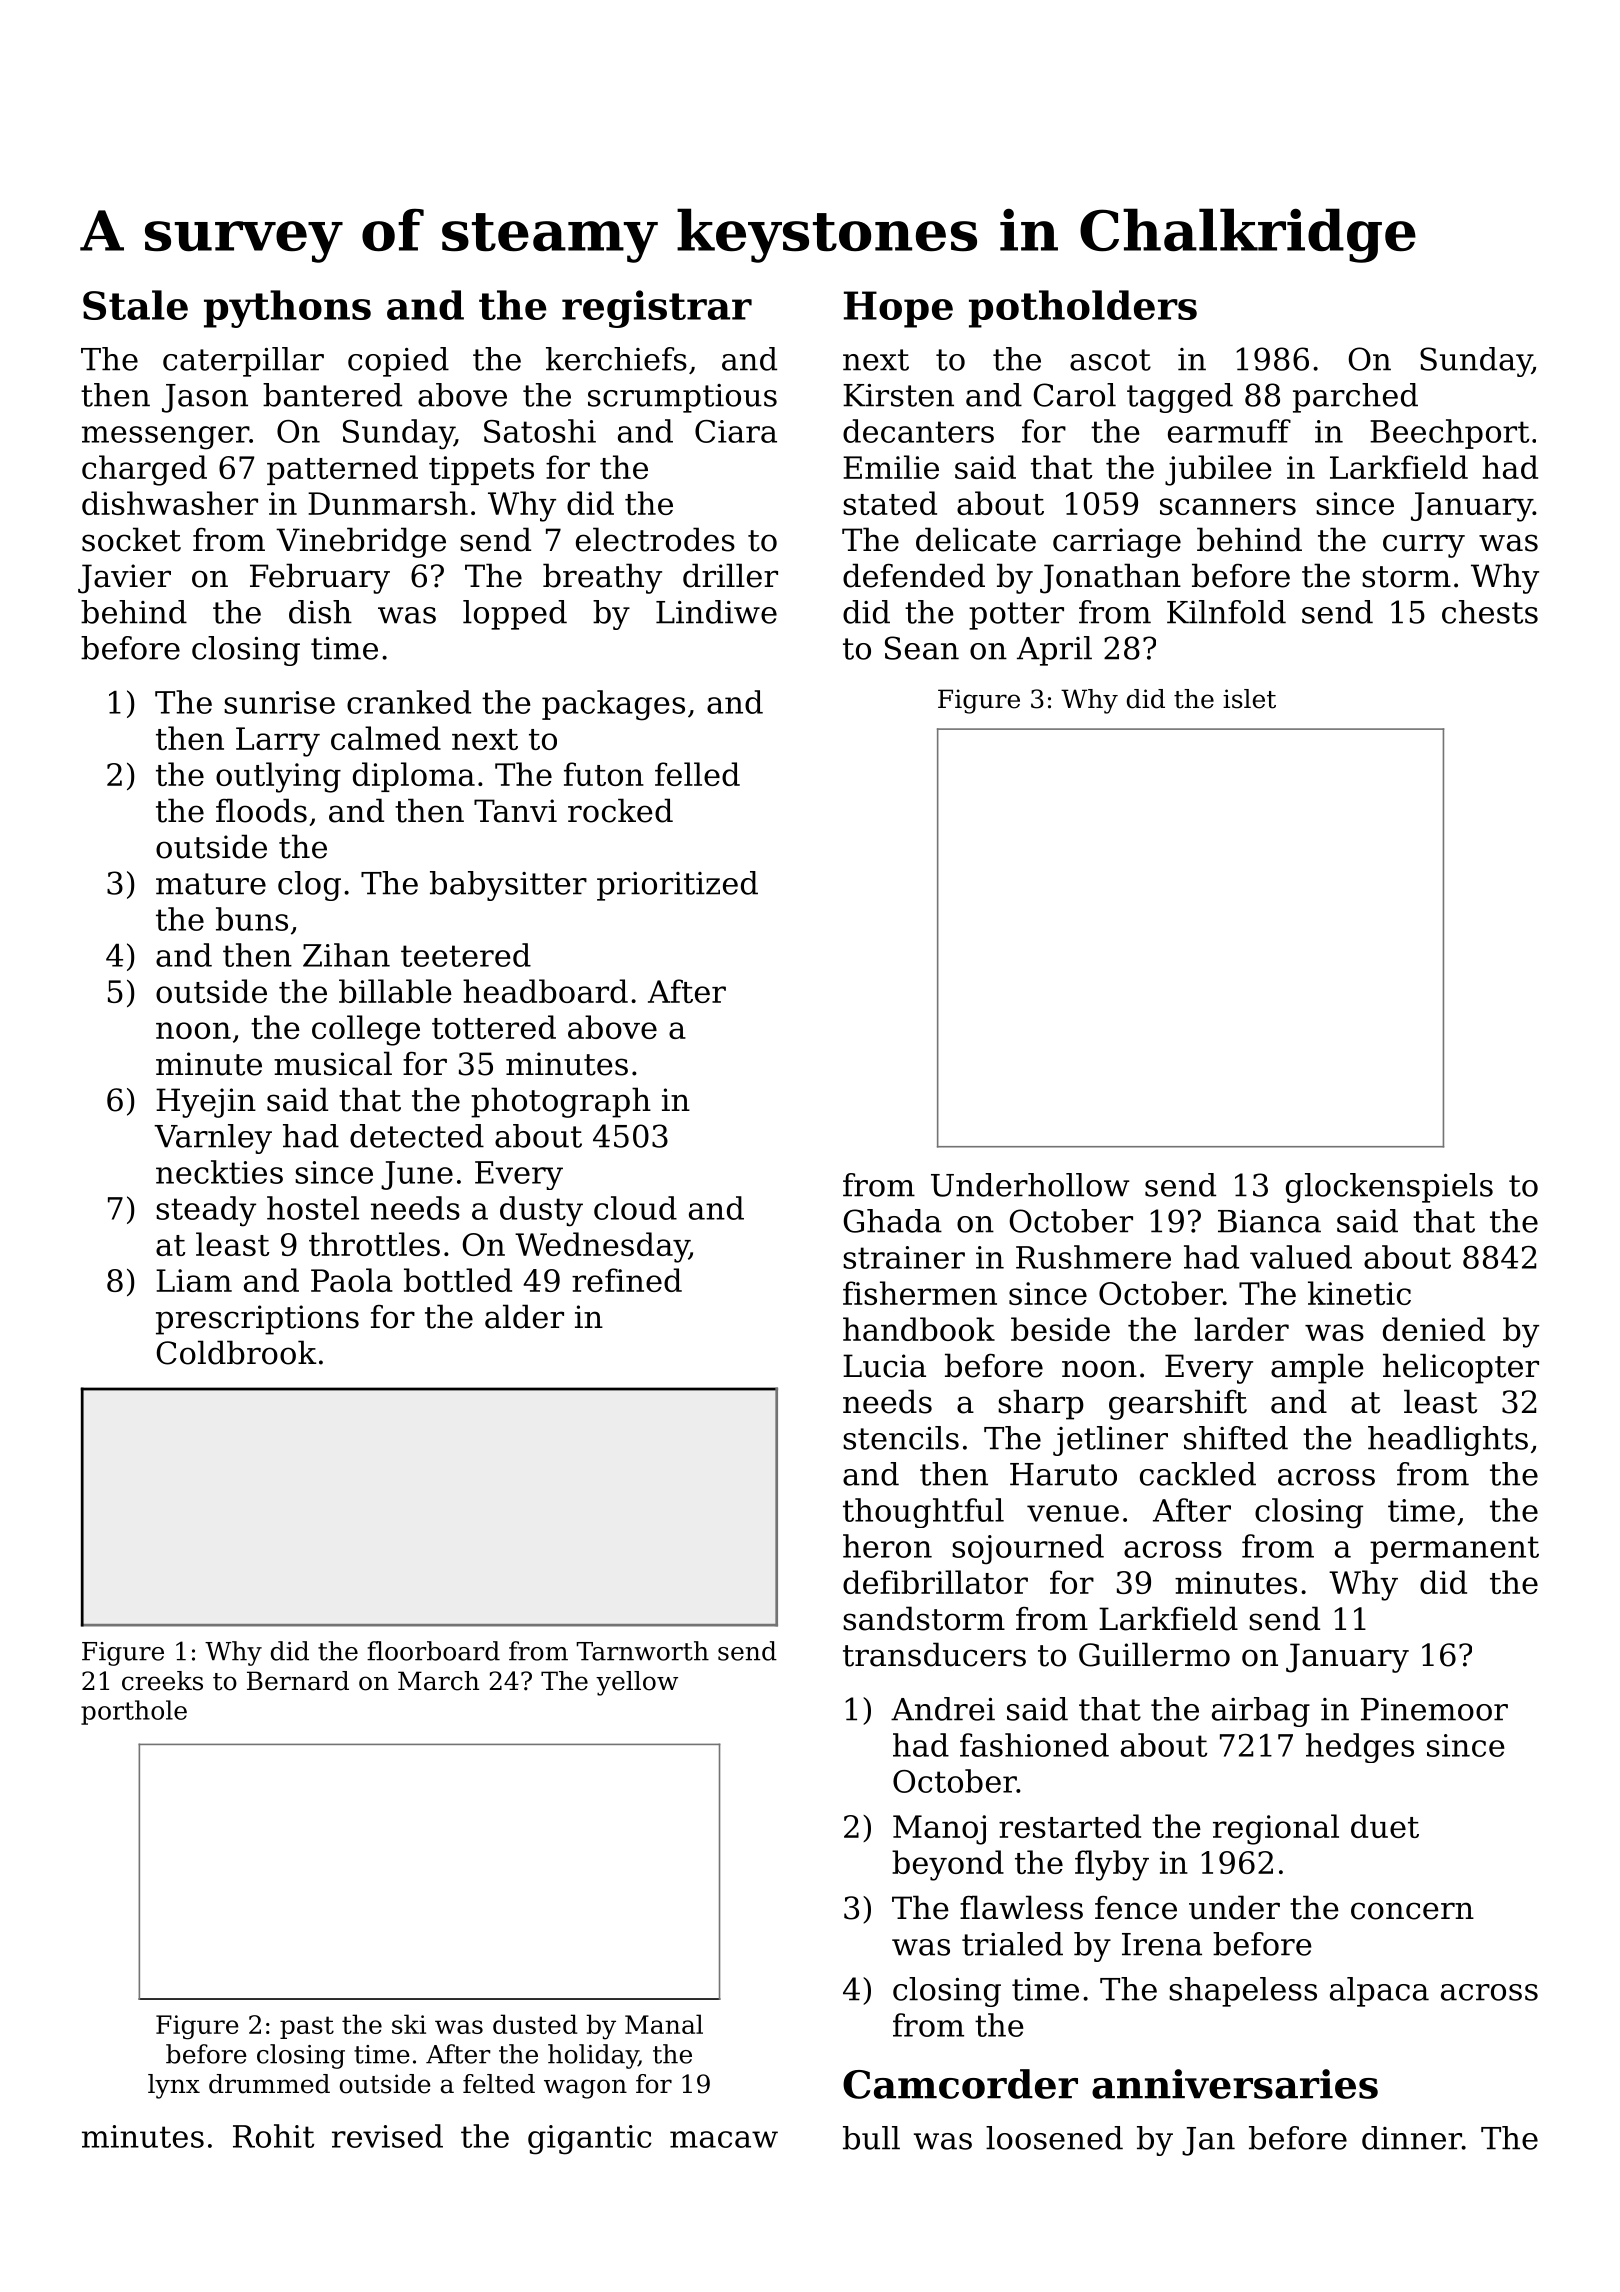 The width and height of the screenshot is (1620, 2292). I want to click on prioritized, so click(677, 886).
